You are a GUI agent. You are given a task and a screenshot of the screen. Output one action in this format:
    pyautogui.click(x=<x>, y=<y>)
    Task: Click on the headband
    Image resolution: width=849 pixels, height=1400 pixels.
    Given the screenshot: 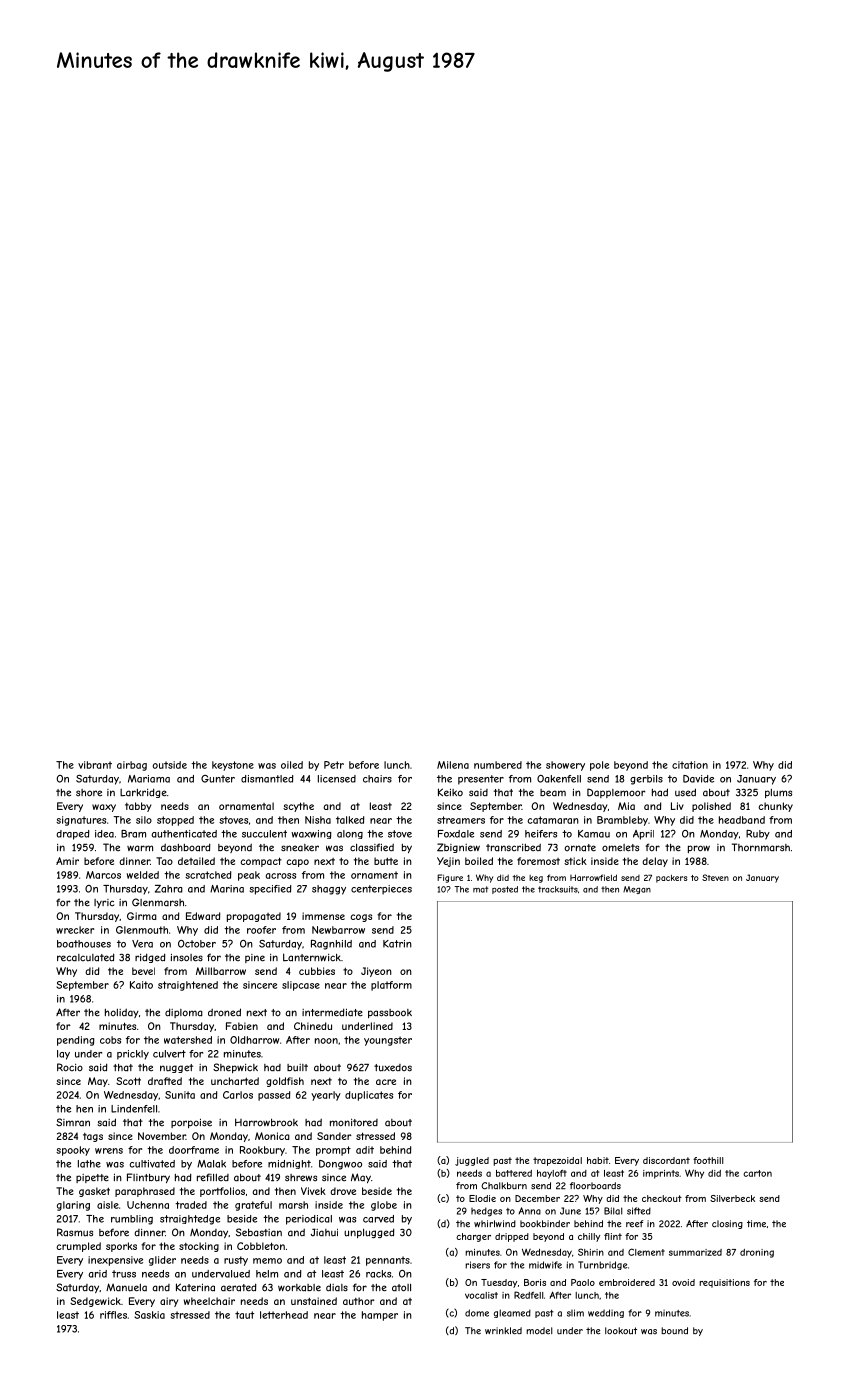 What is the action you would take?
    pyautogui.click(x=742, y=820)
